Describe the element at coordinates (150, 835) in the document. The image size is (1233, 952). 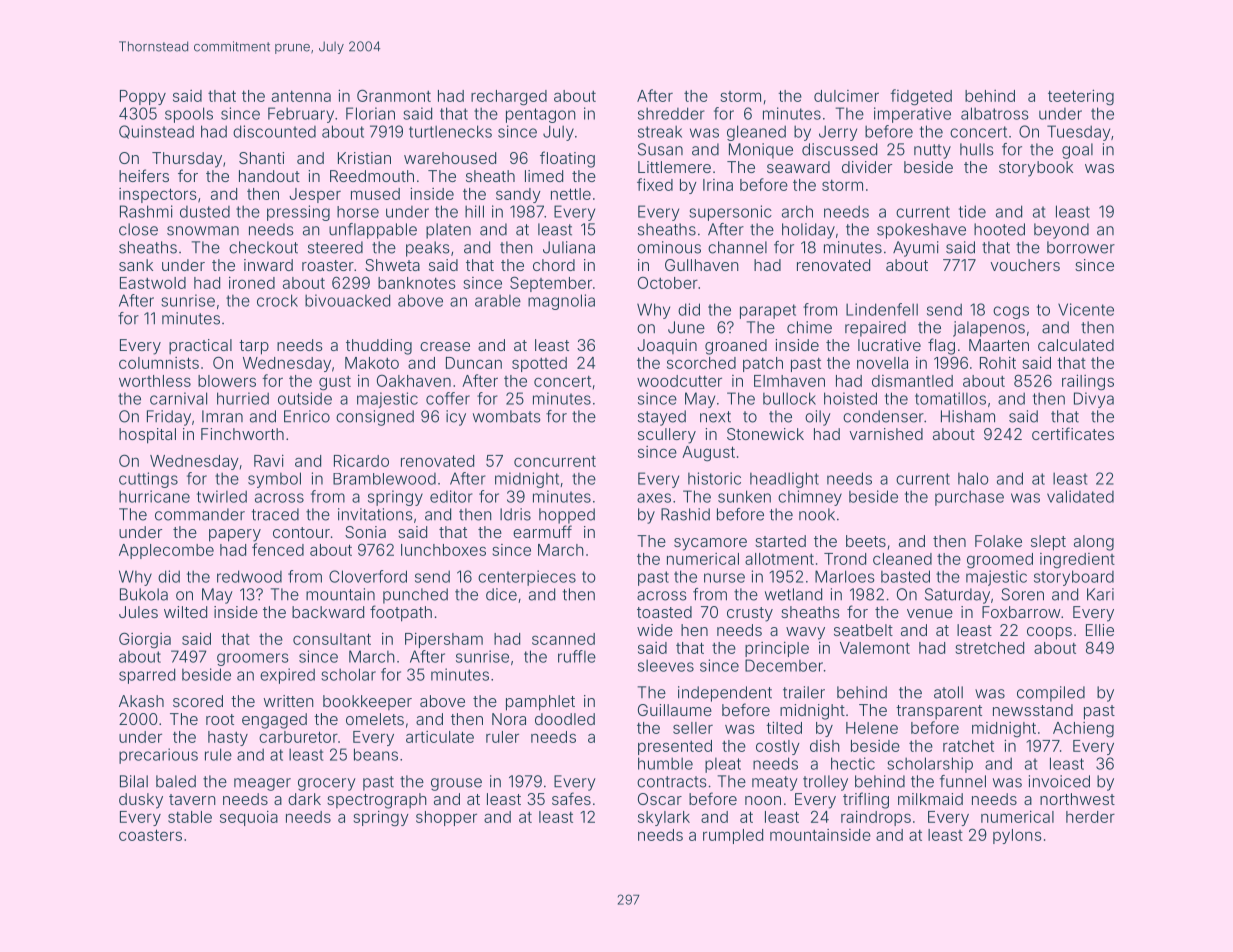
I see `coasters` at that location.
